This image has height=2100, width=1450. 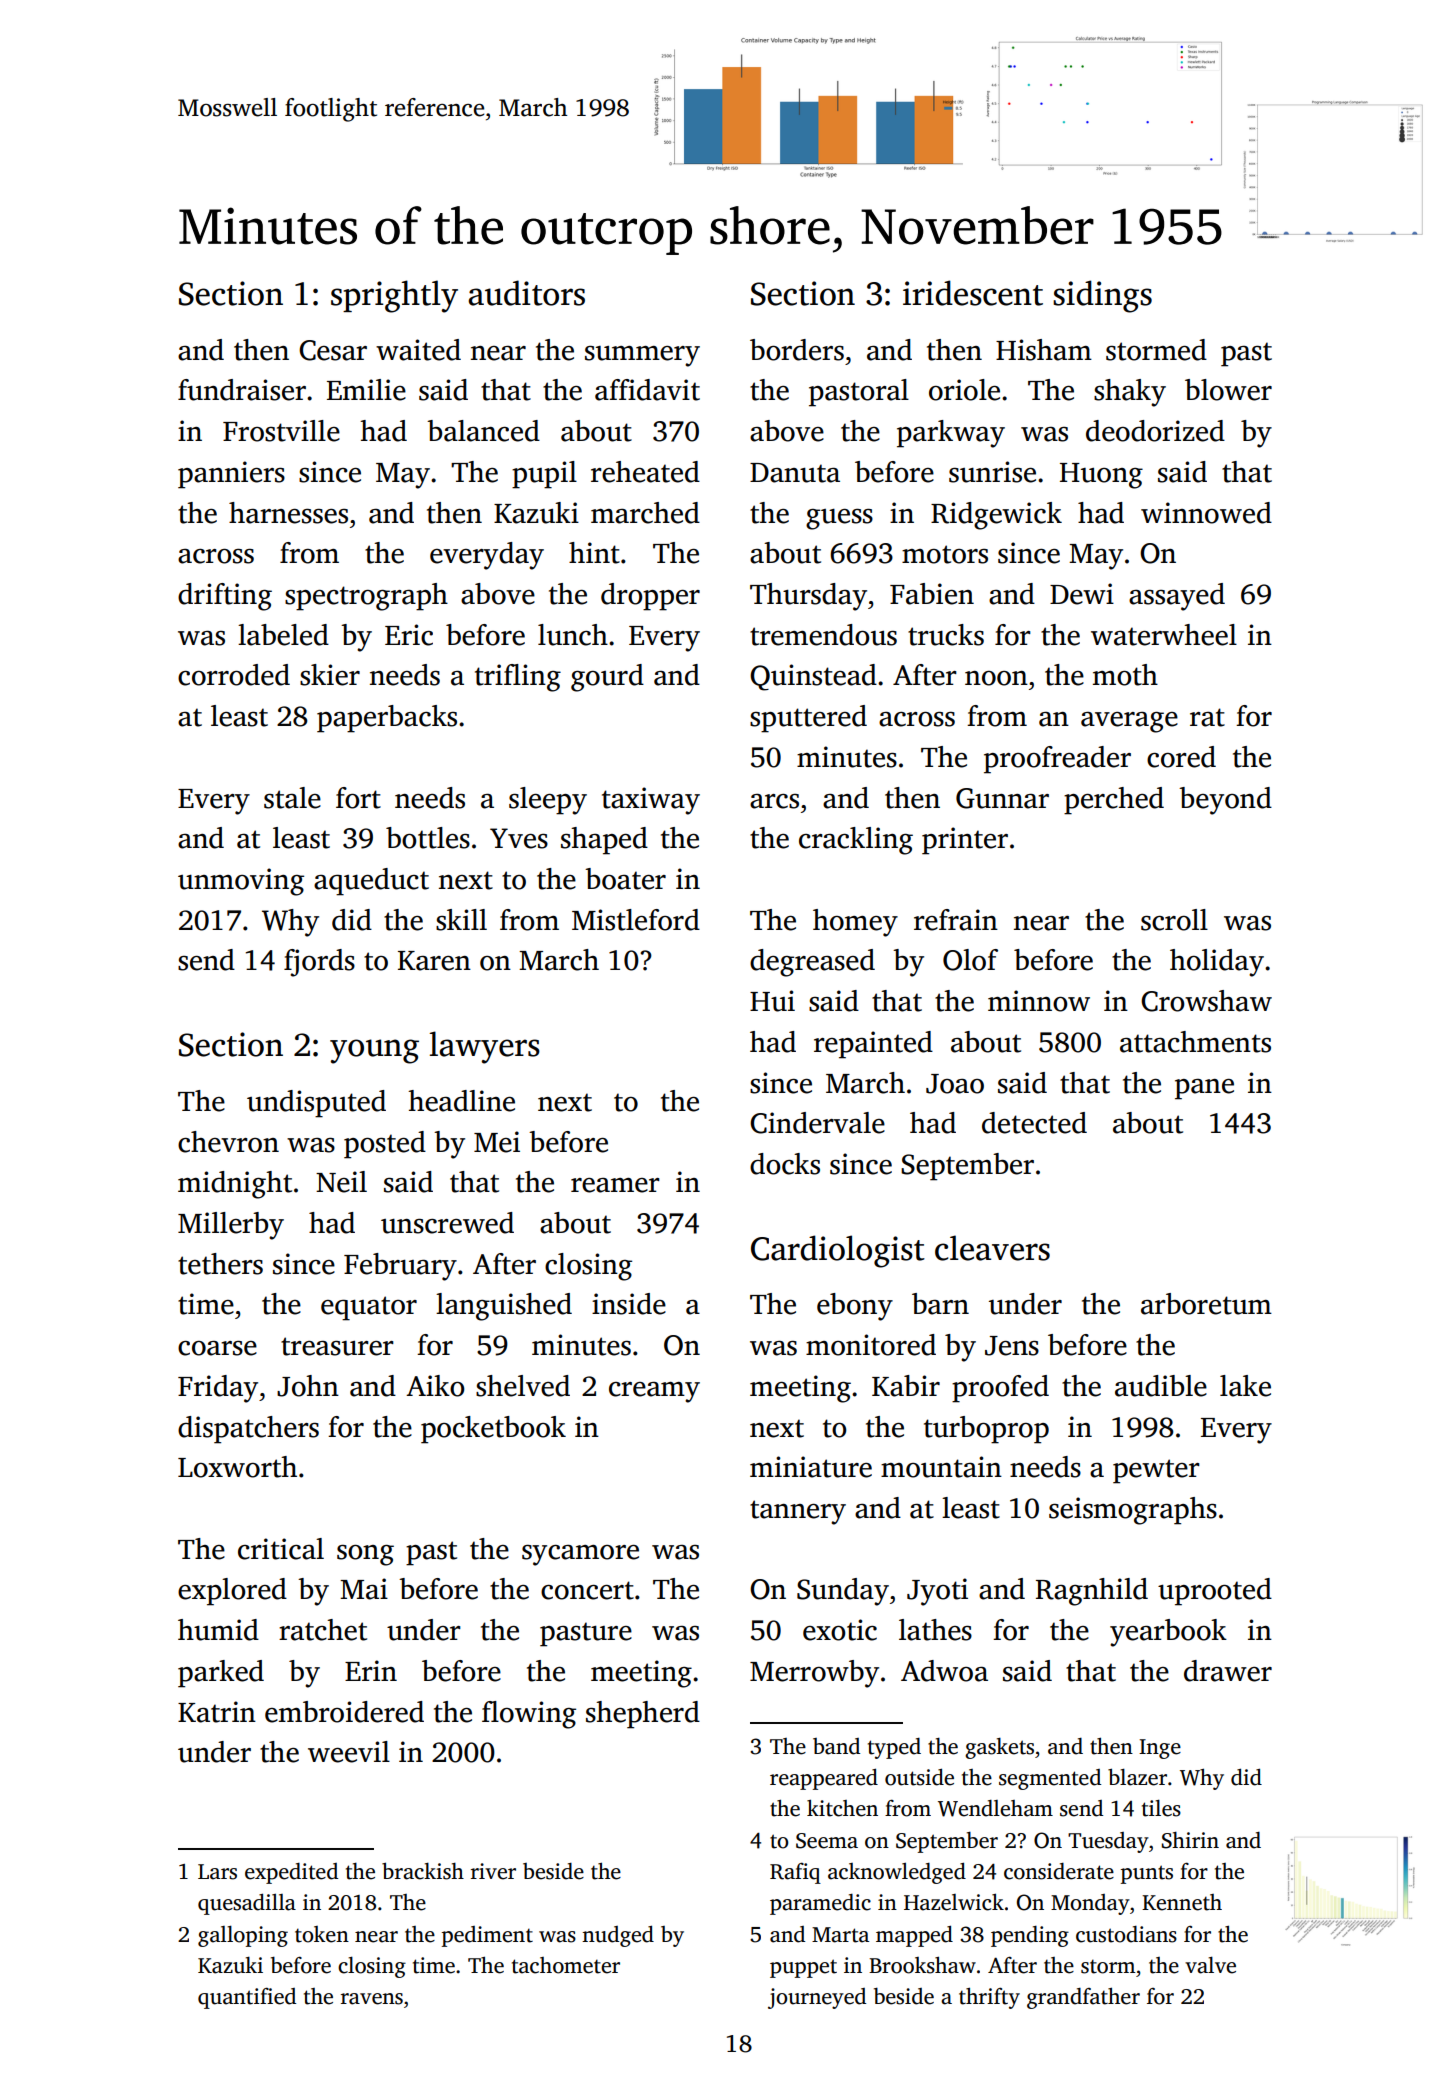 I want to click on harnesses, so click(x=288, y=513).
